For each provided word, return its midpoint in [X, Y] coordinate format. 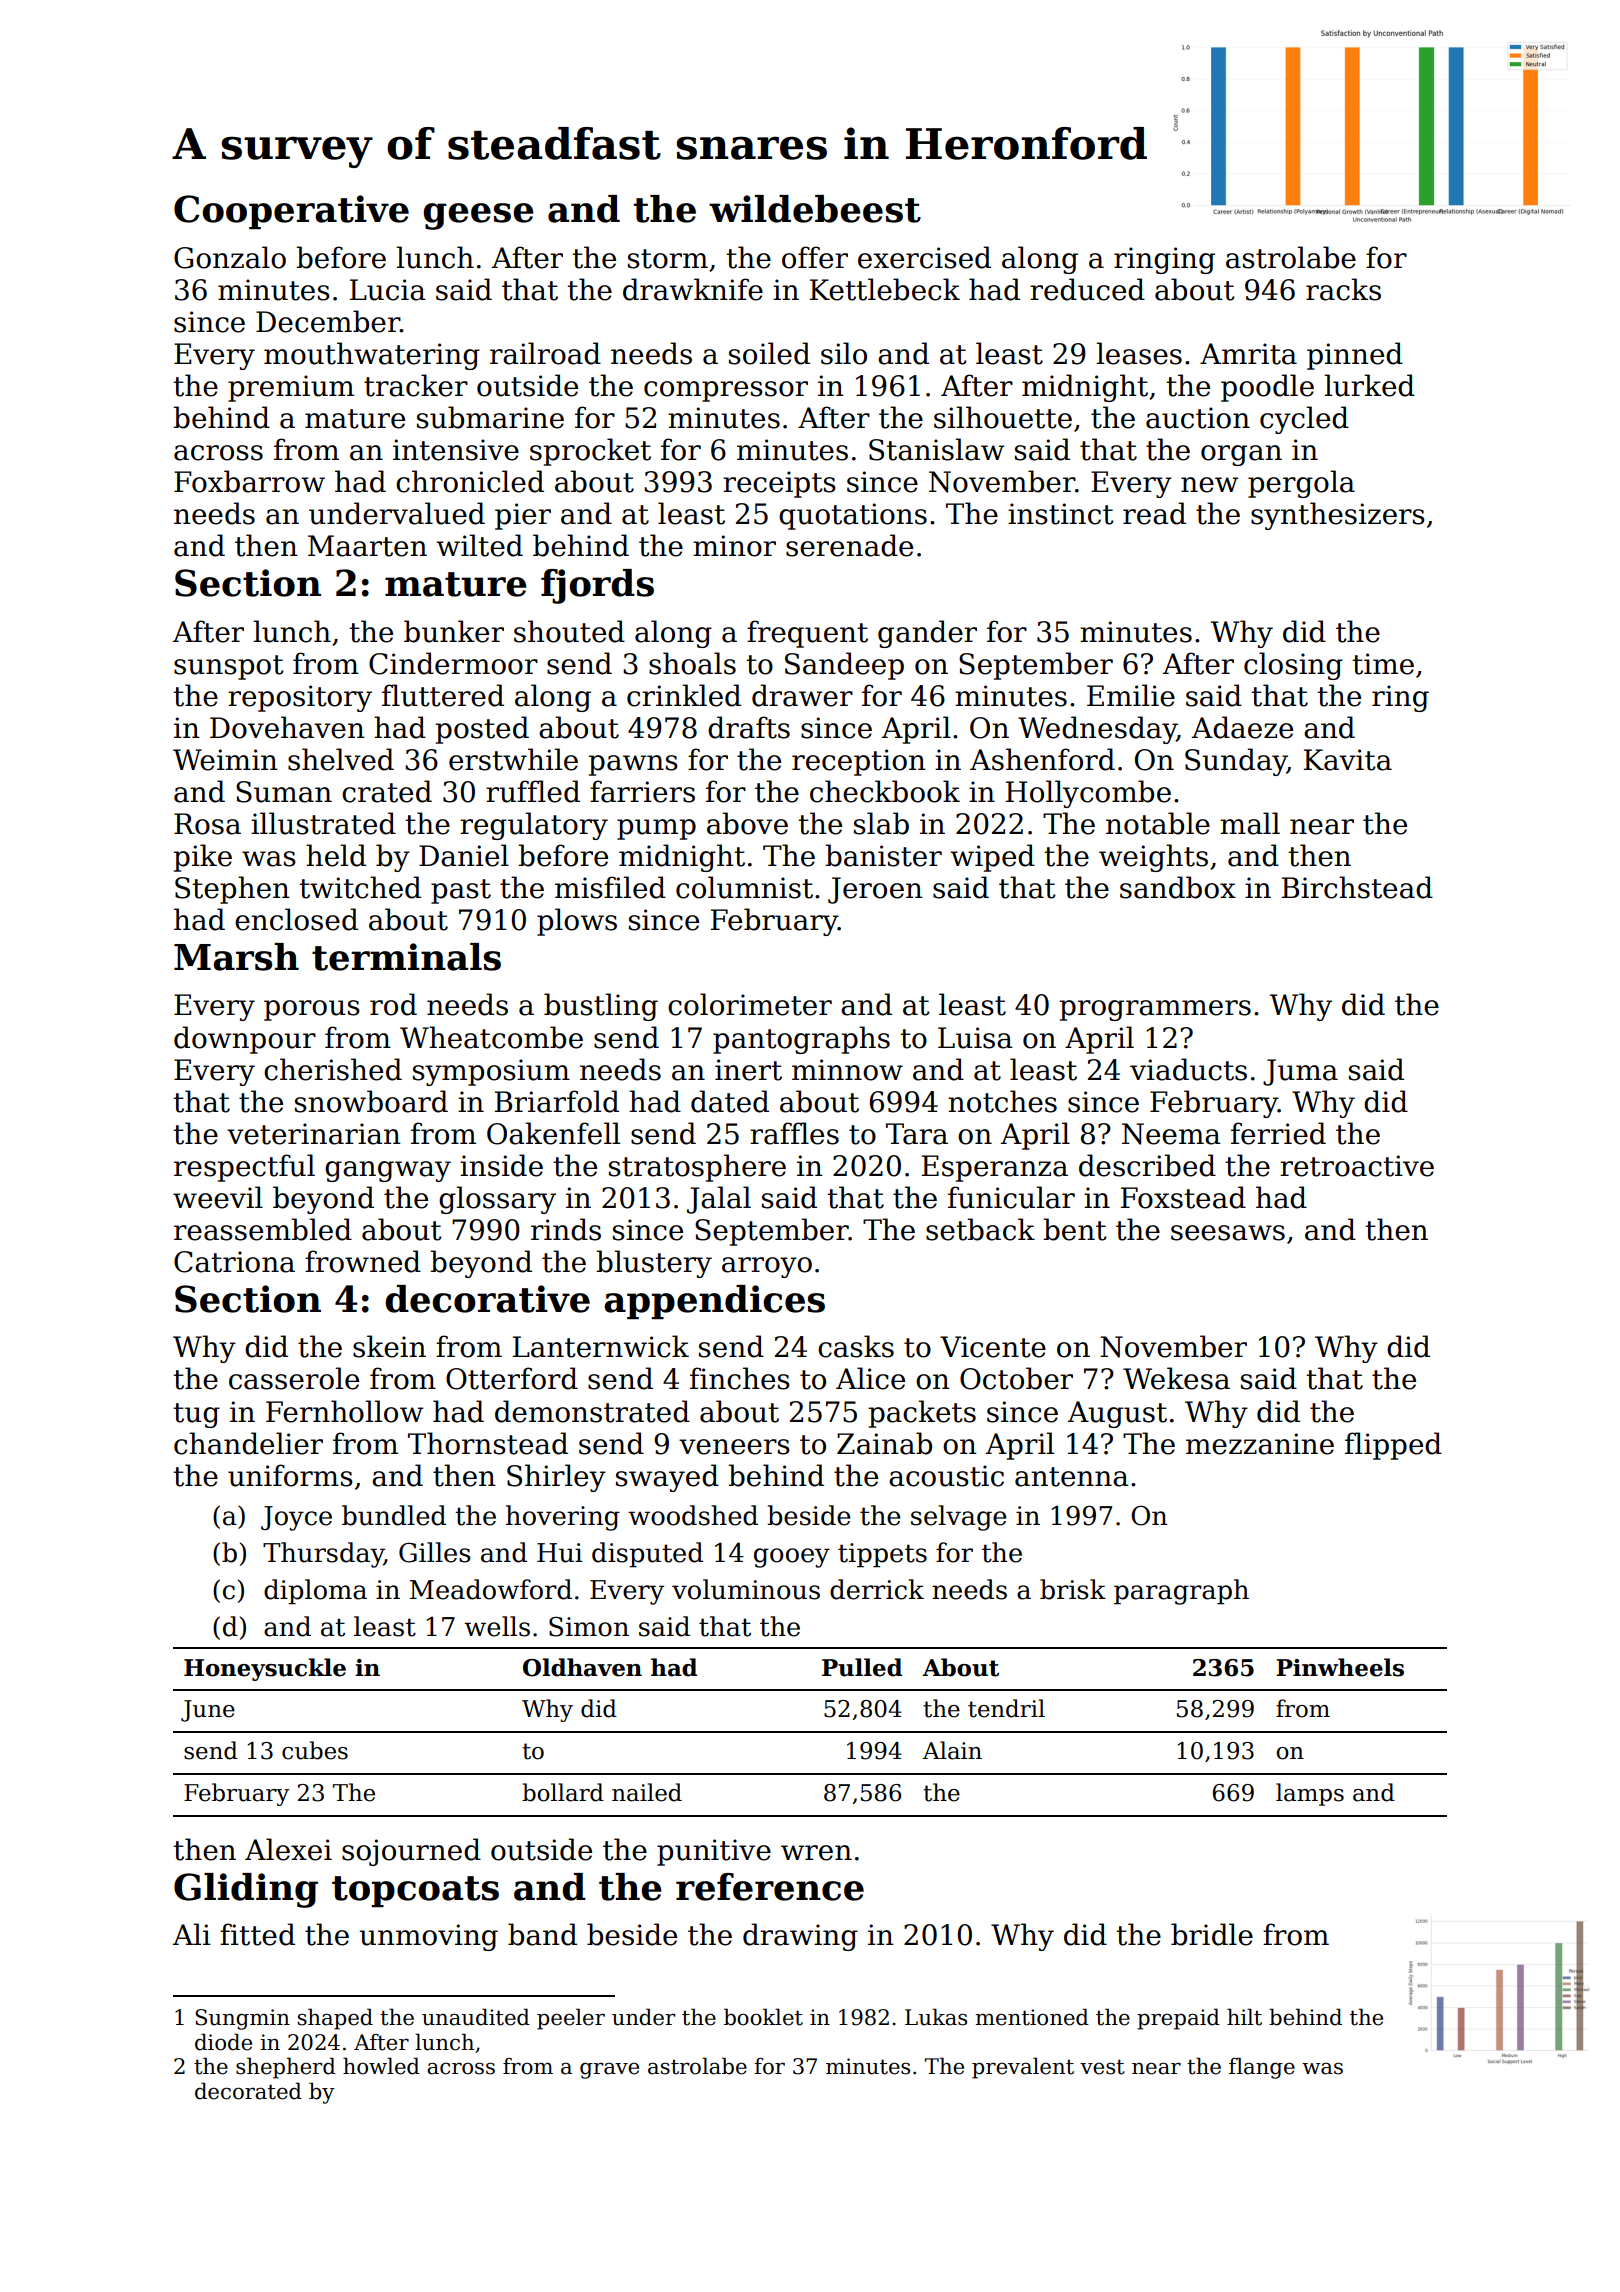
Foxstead [1183, 1197]
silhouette [1003, 417]
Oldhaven [582, 1667]
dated [730, 1101]
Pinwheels [1340, 1667]
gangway [388, 1171]
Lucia [388, 290]
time [1383, 664]
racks [1343, 289]
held [336, 855]
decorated [248, 2091]
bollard [563, 1792]
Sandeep [844, 666]
